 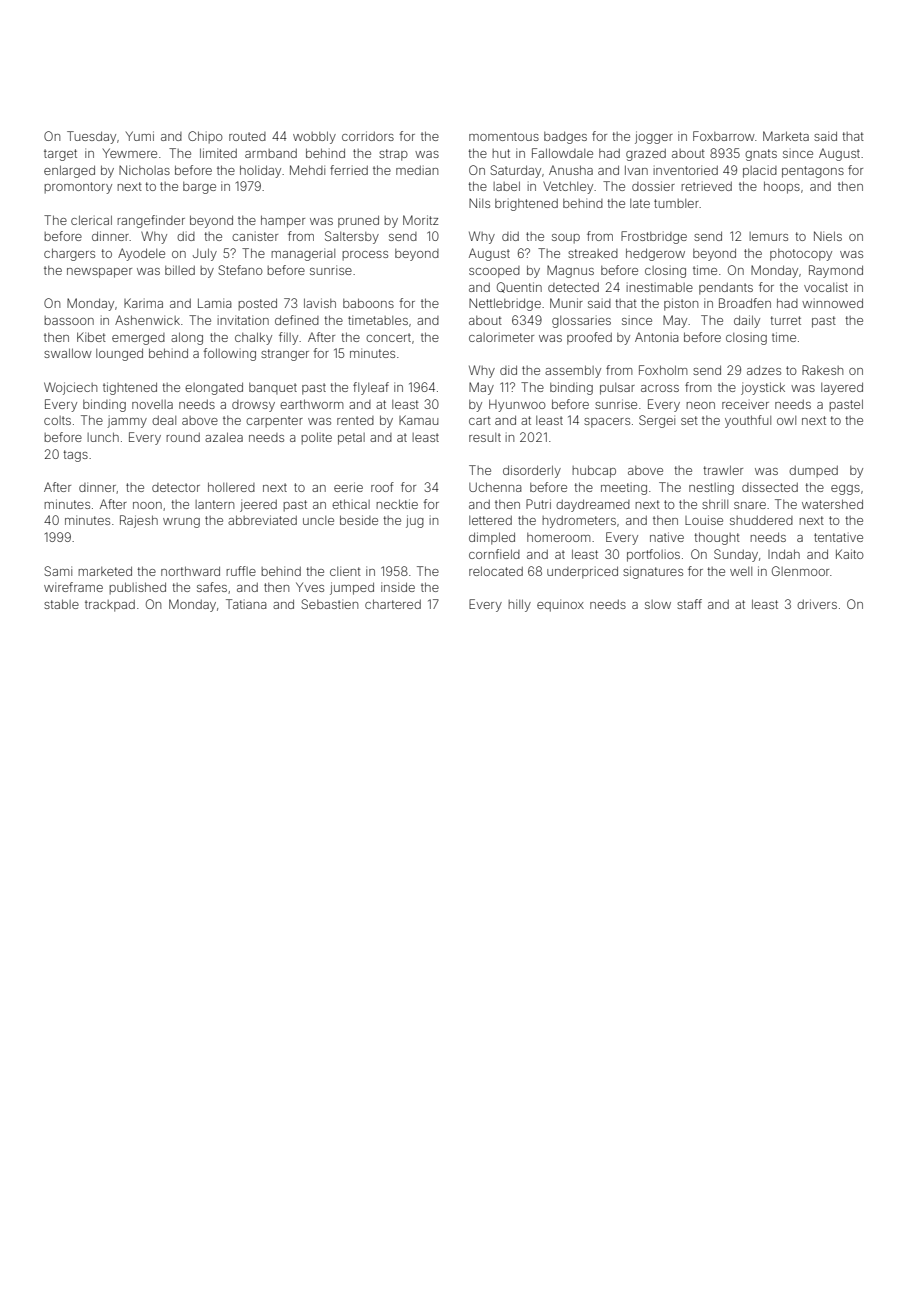 What do you see at coordinates (842, 388) in the page?
I see `layered` at bounding box center [842, 388].
